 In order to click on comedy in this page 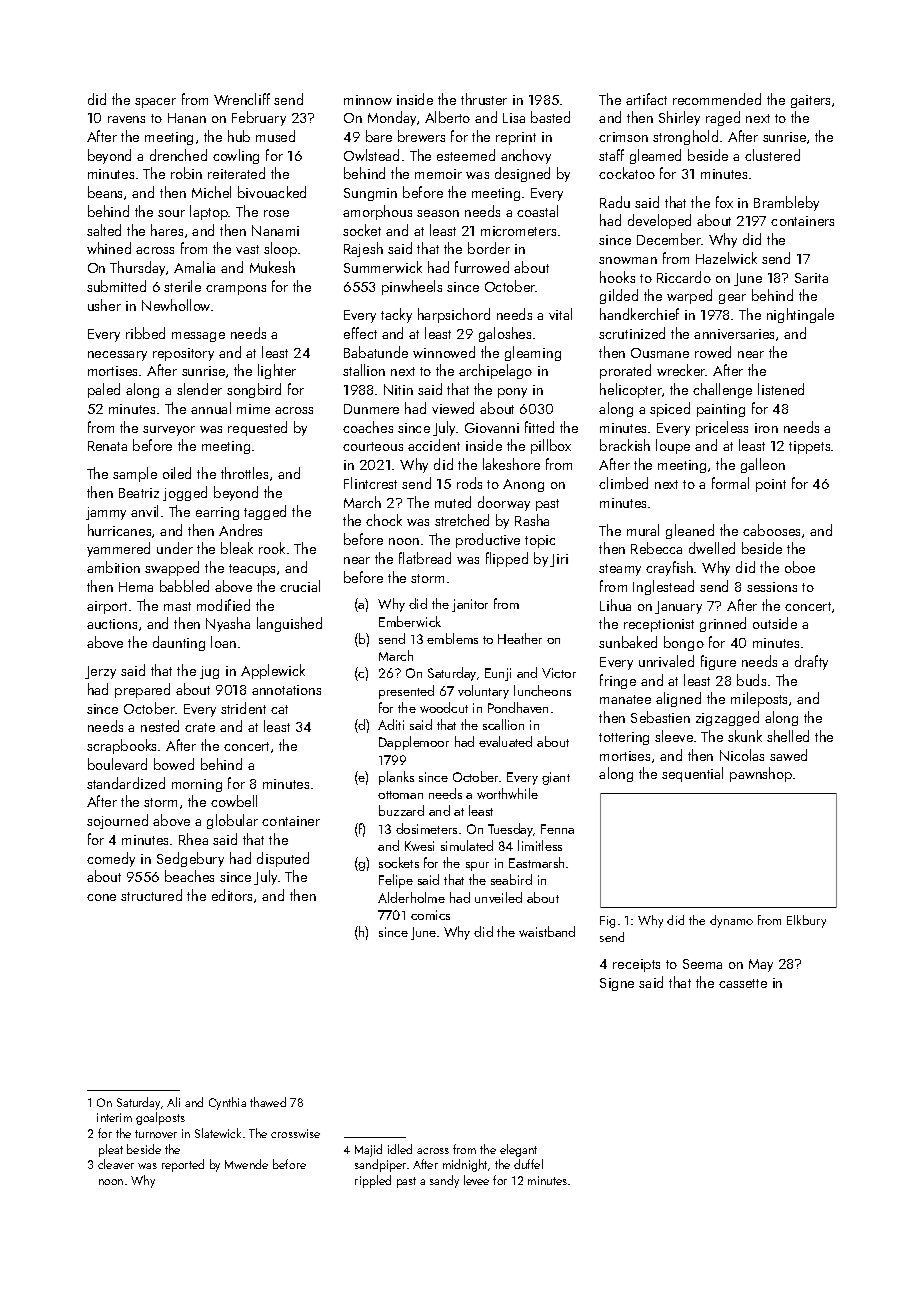, I will do `click(111, 859)`.
